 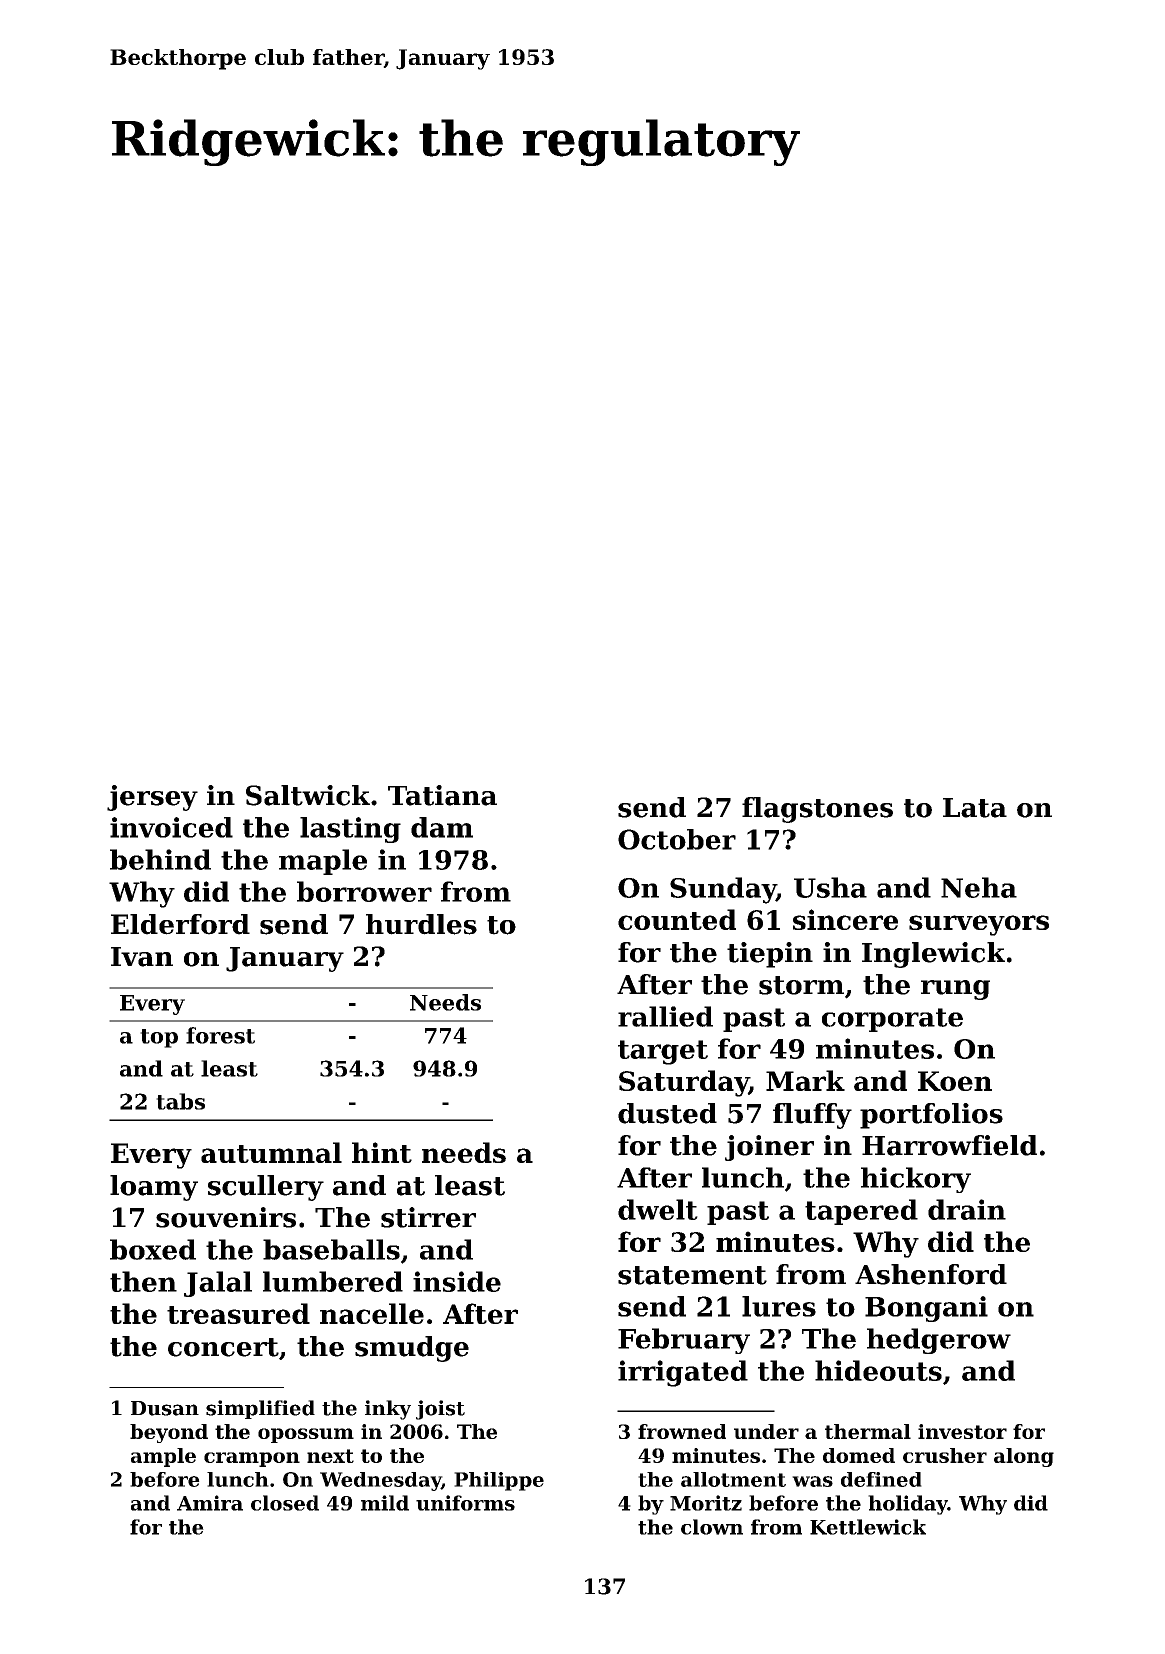 I want to click on closed, so click(x=285, y=1503).
